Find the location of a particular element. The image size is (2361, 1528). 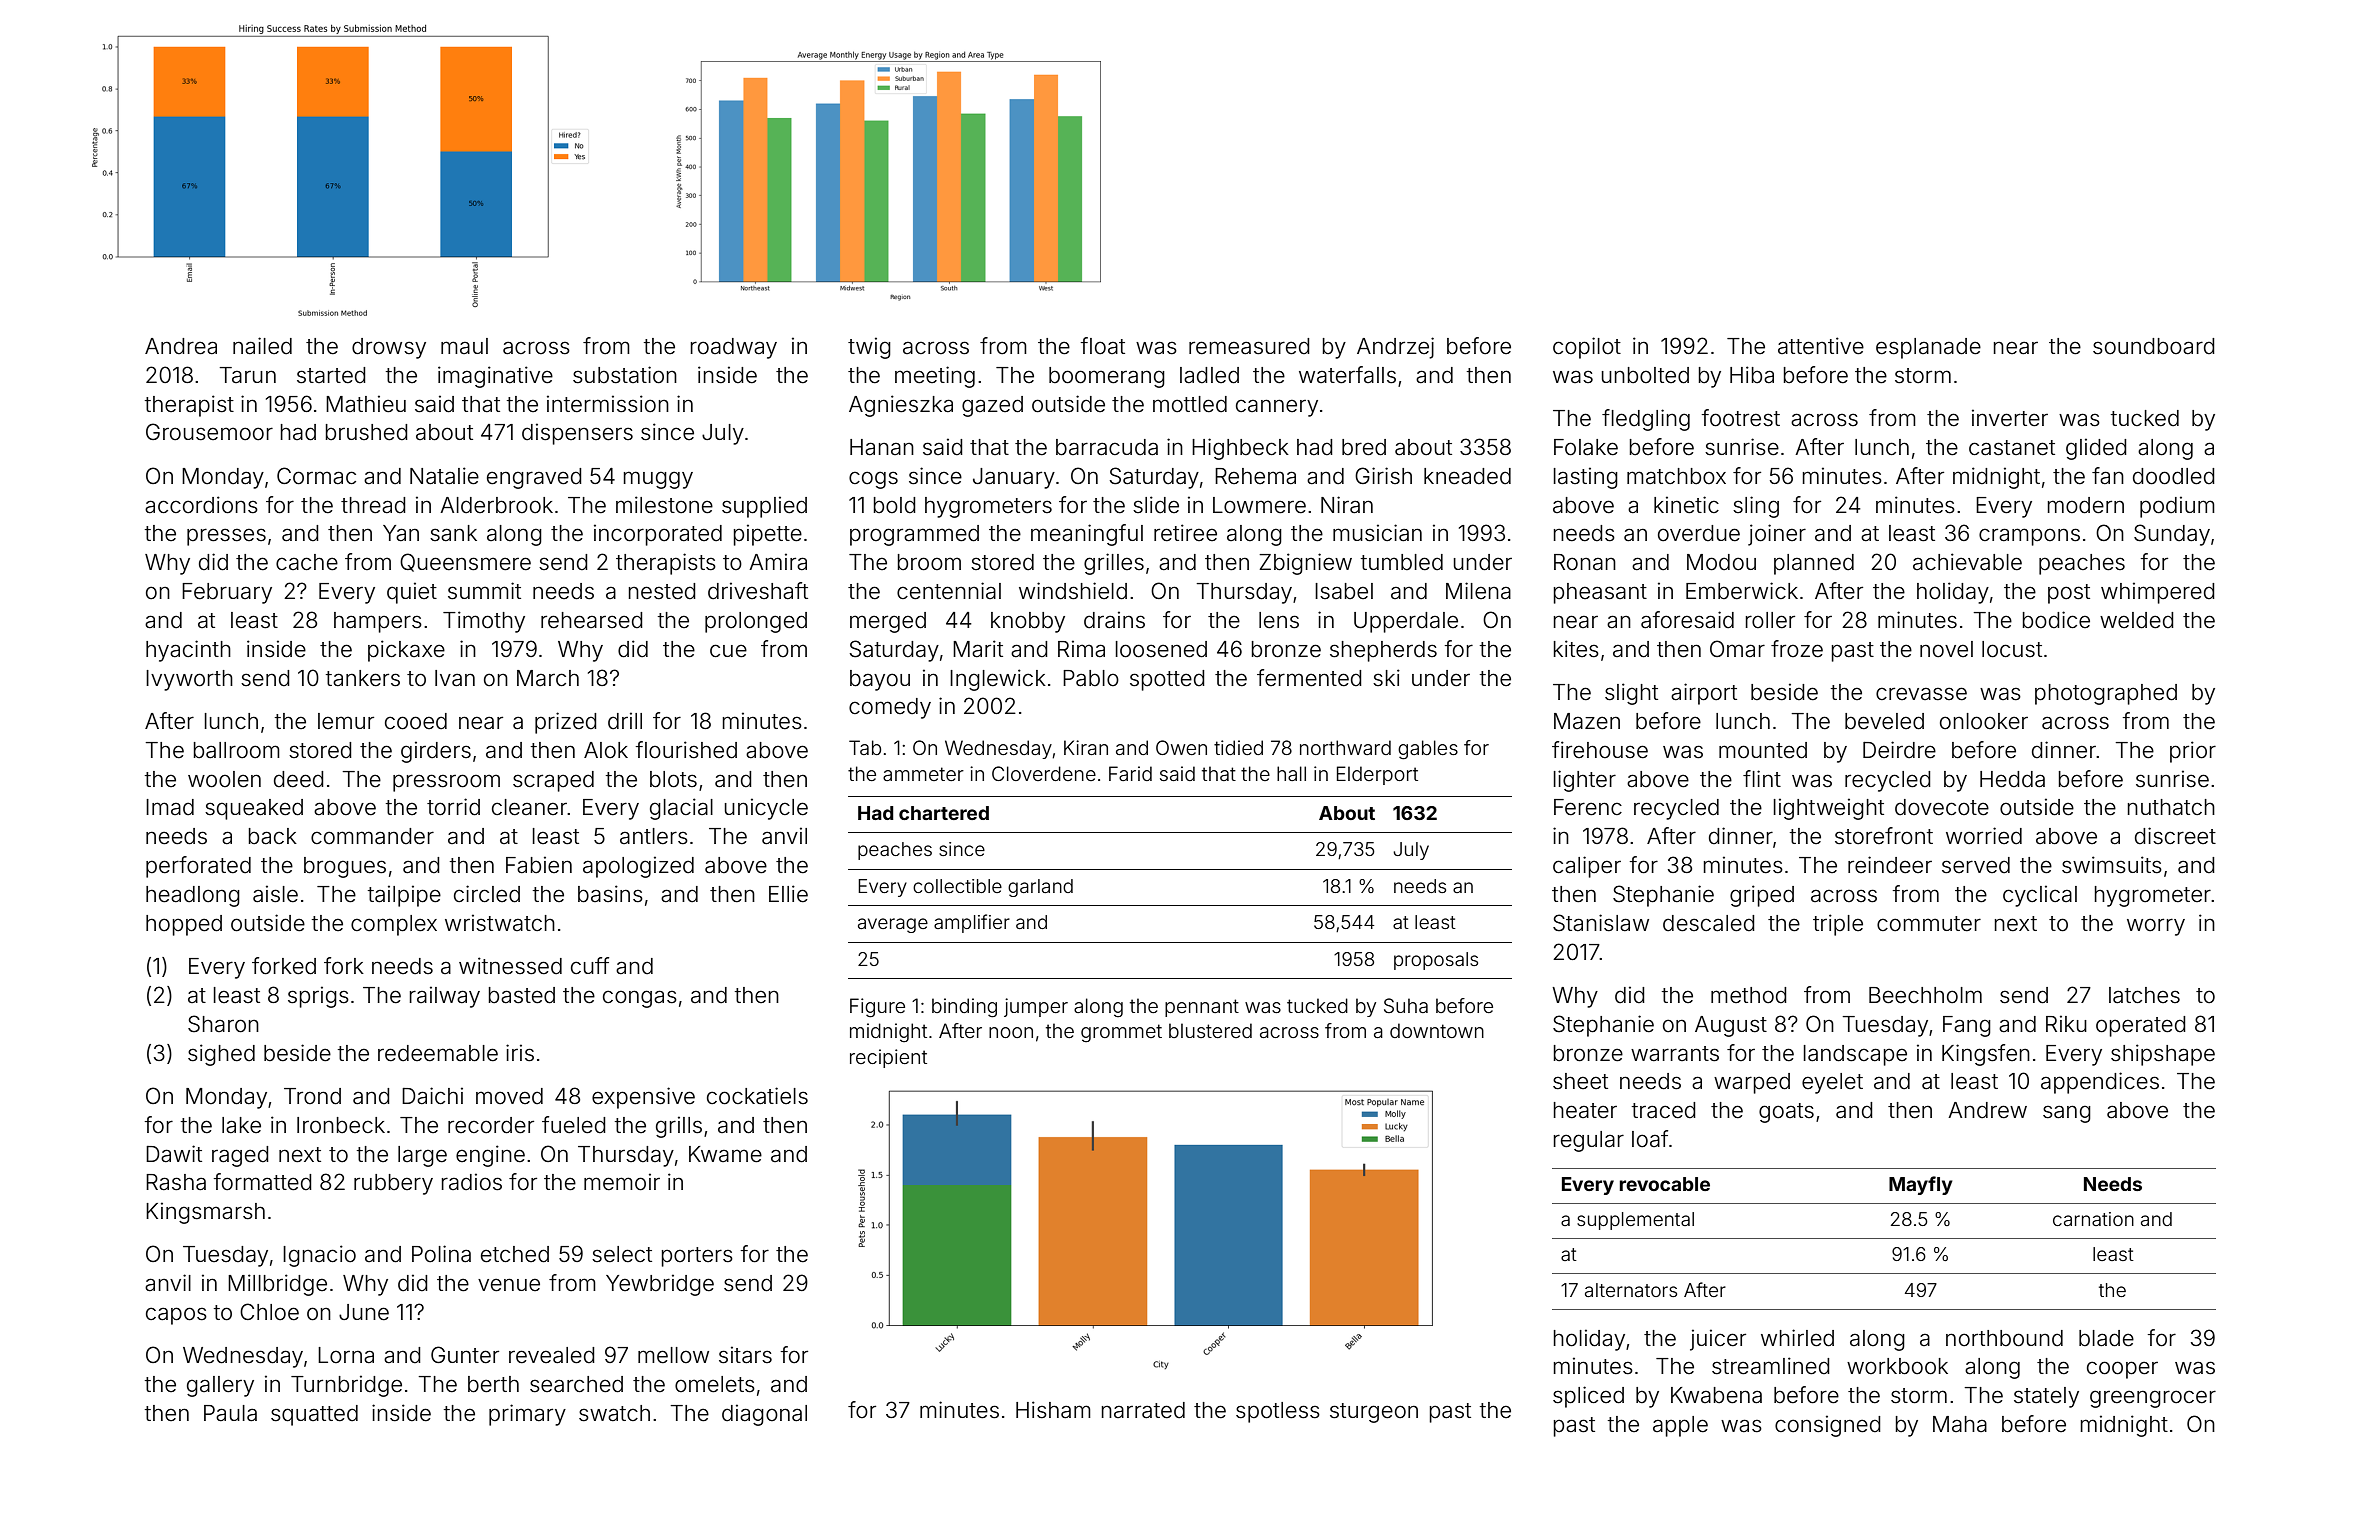

Kwame is located at coordinates (725, 1154).
